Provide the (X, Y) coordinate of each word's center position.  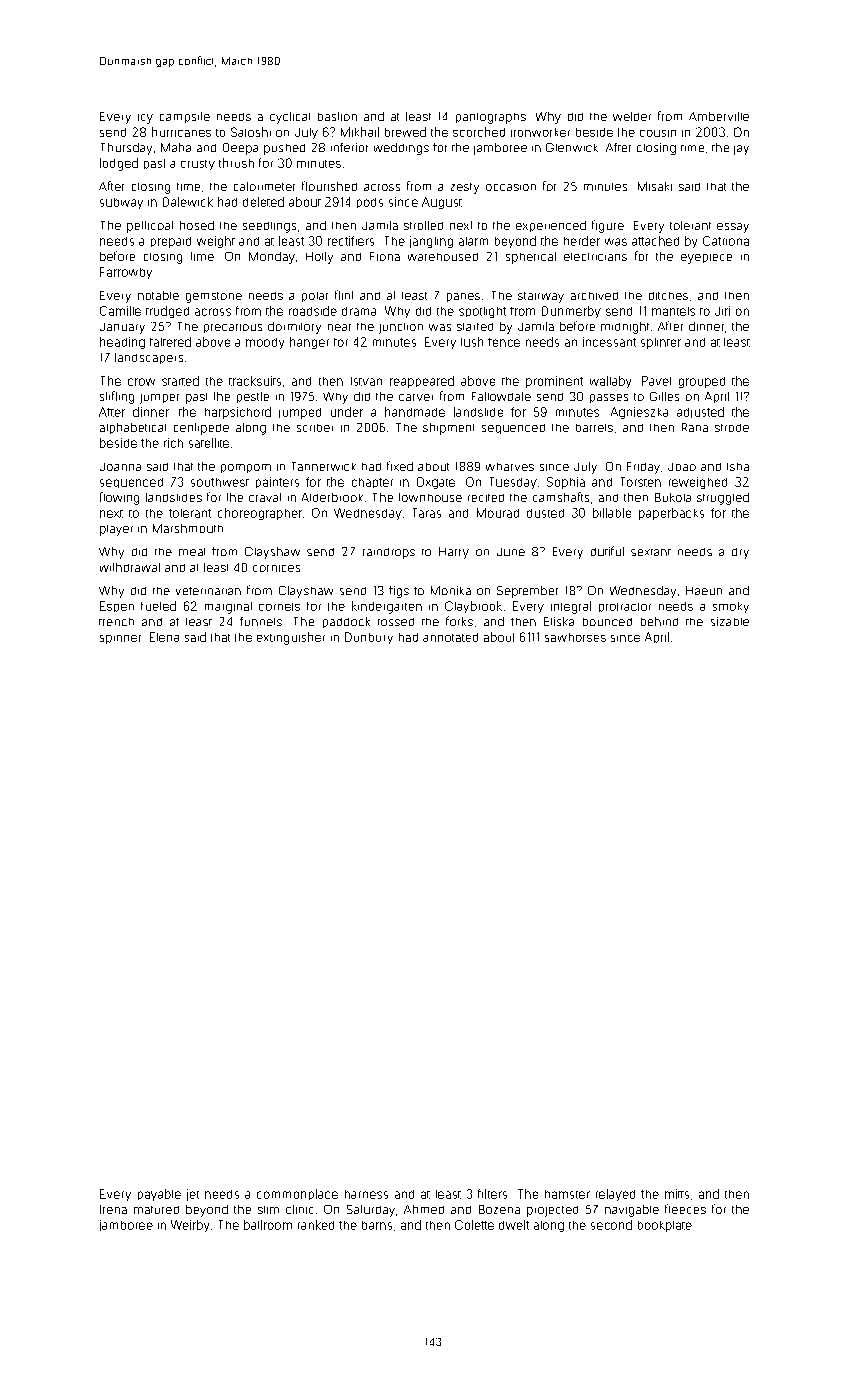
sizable (730, 621)
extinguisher (291, 638)
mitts (677, 1194)
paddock (346, 622)
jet (193, 1195)
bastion (337, 116)
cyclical (290, 118)
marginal (228, 608)
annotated (450, 637)
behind (659, 621)
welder (632, 116)
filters (492, 1194)
